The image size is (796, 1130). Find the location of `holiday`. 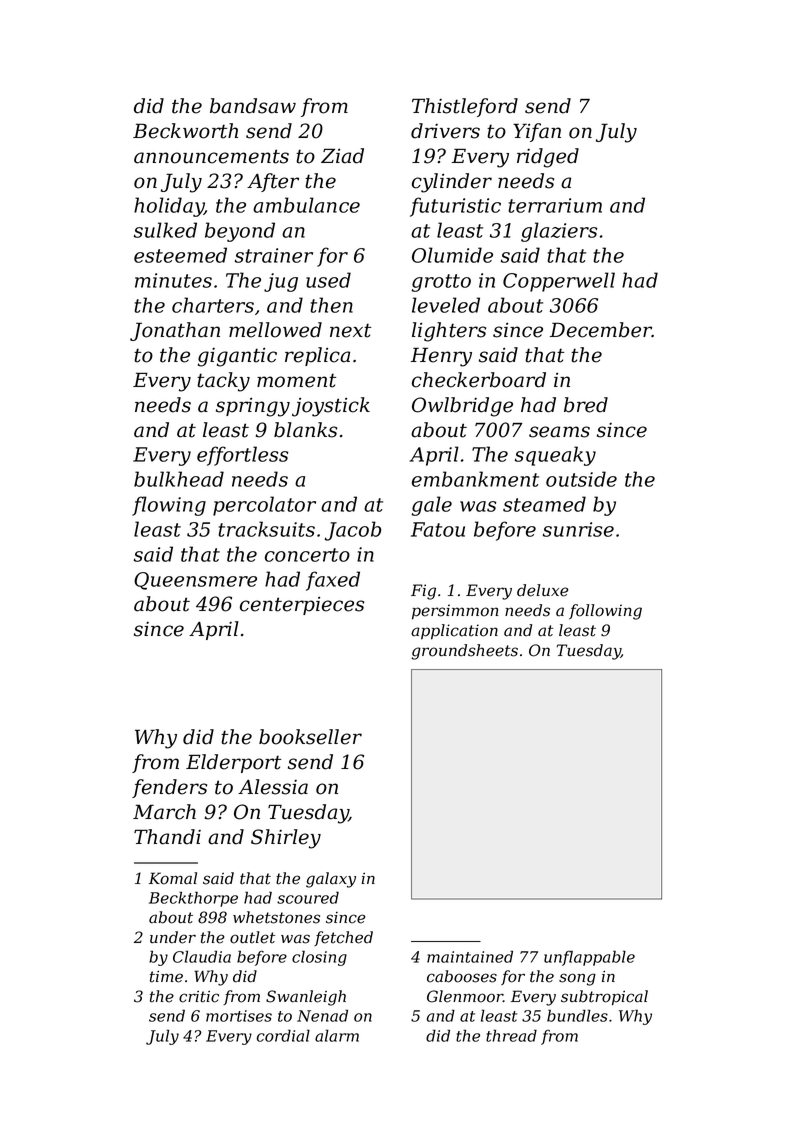

holiday is located at coordinates (169, 207).
